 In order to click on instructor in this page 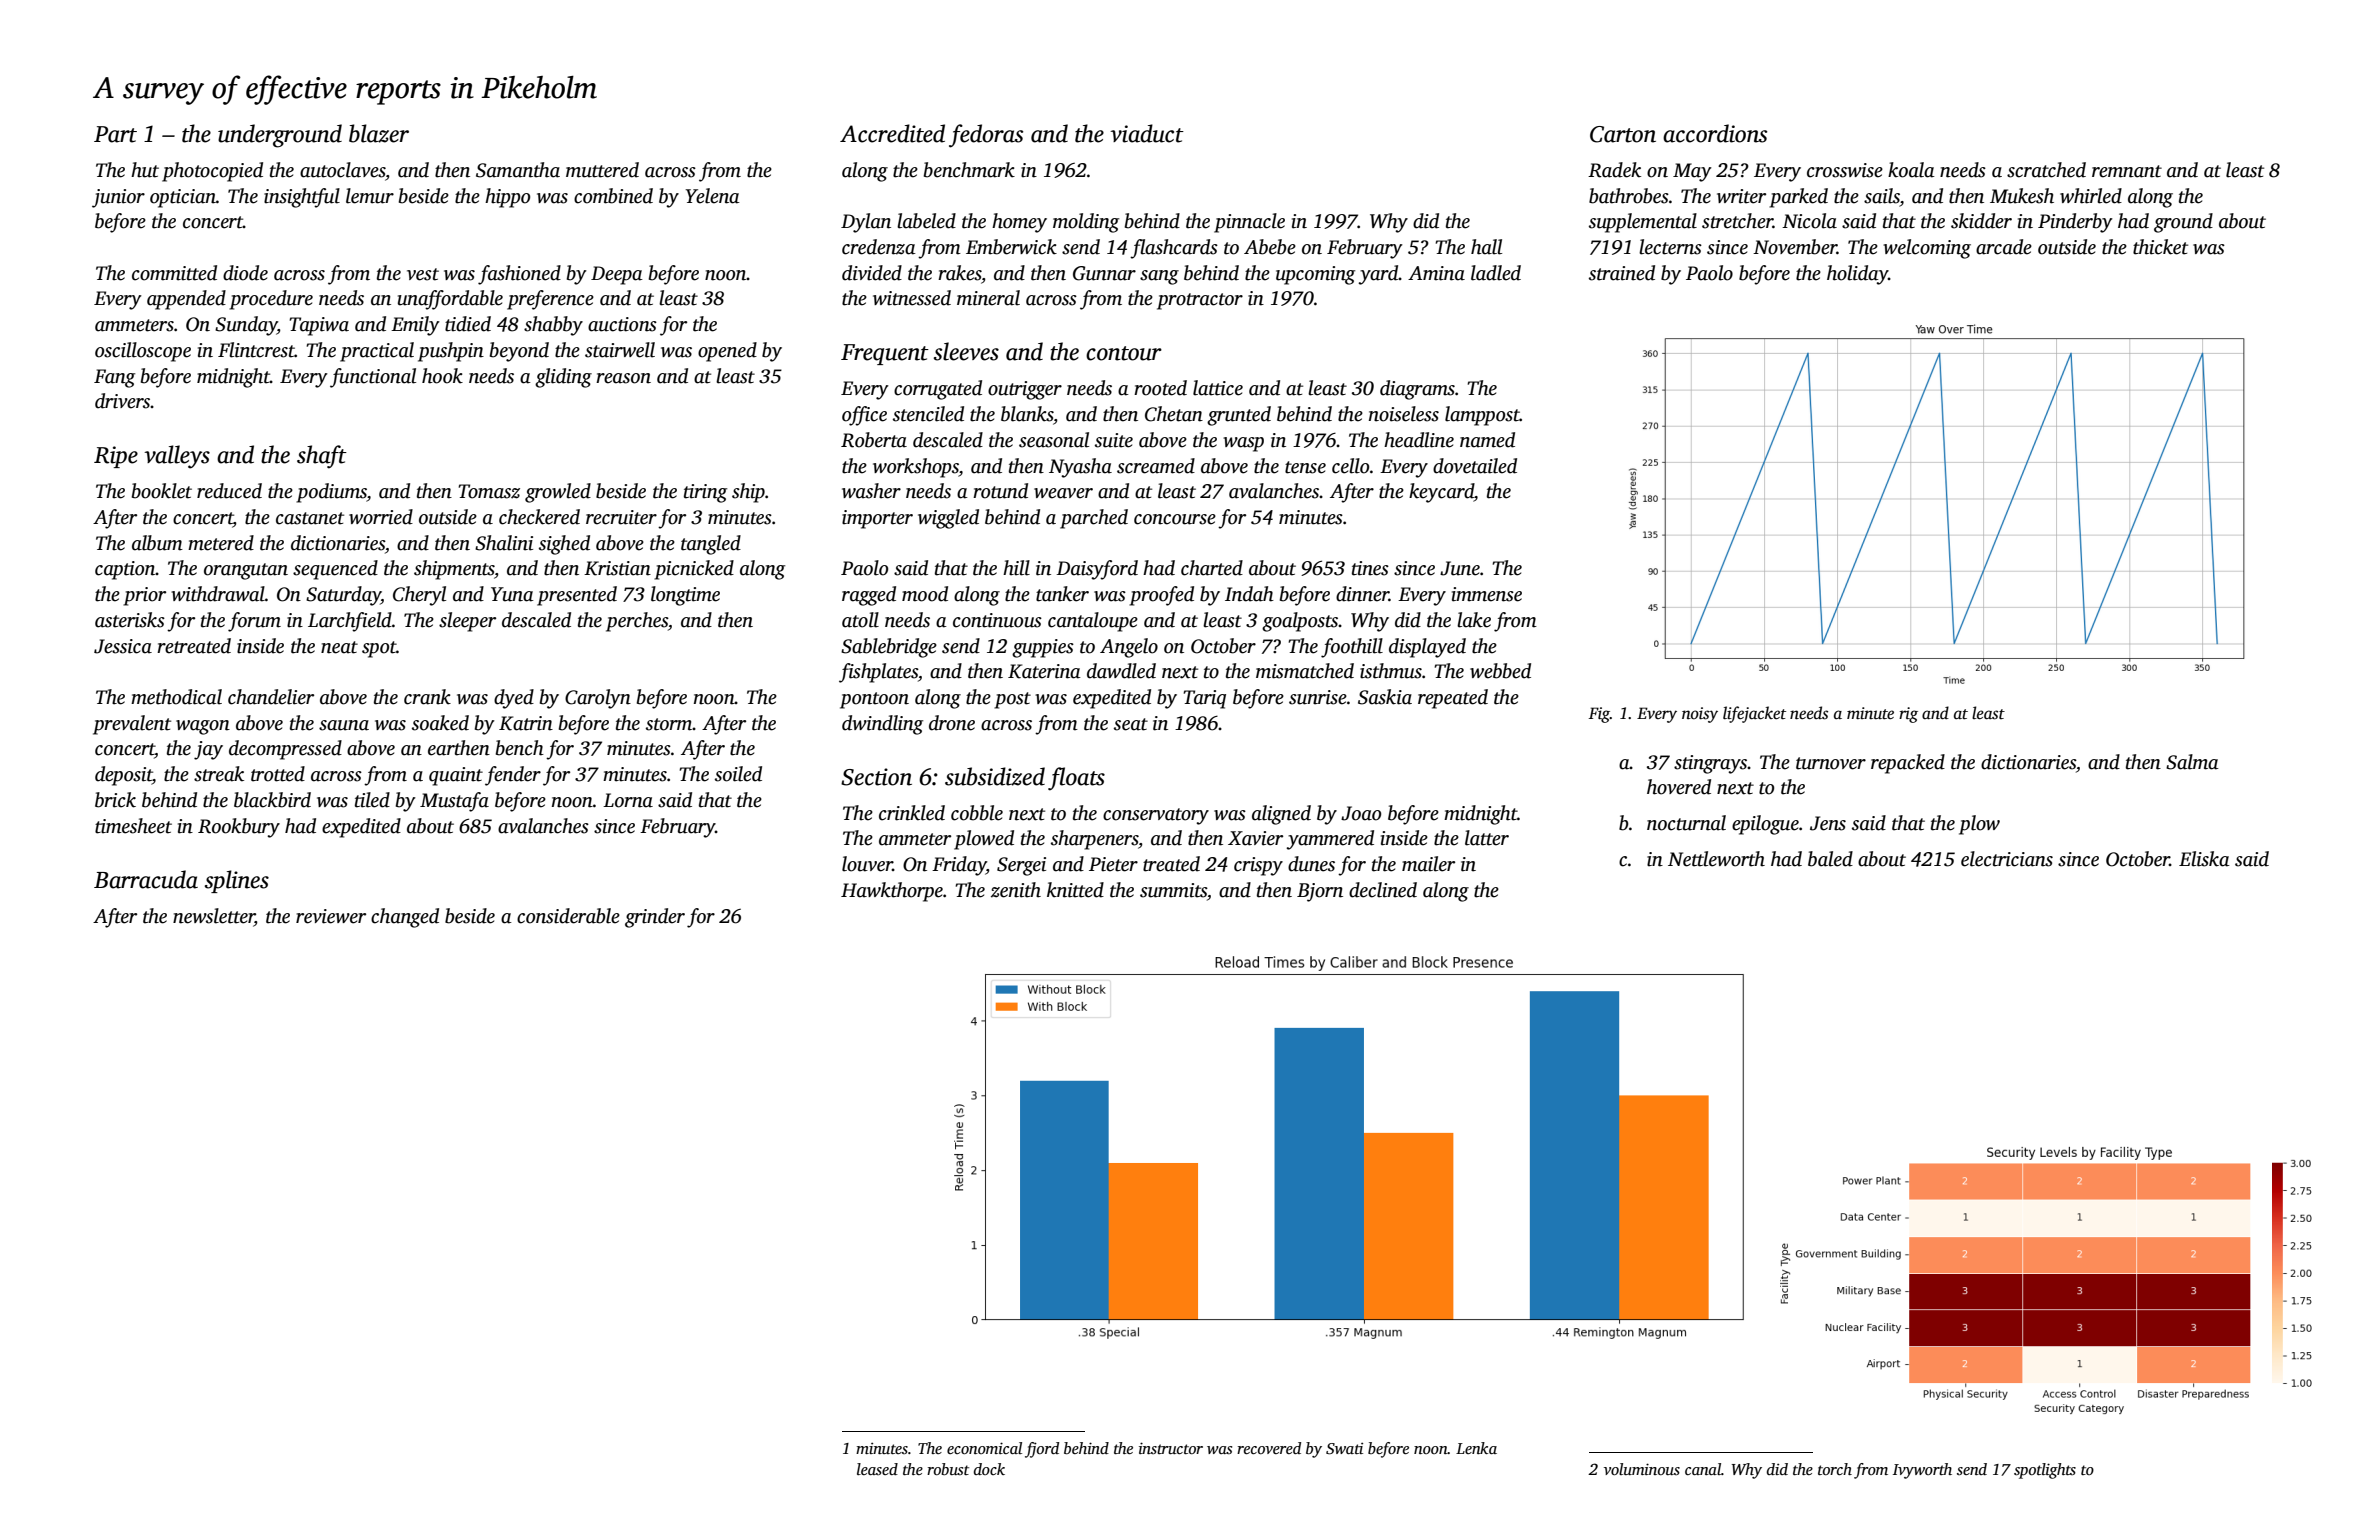, I will do `click(1171, 1448)`.
